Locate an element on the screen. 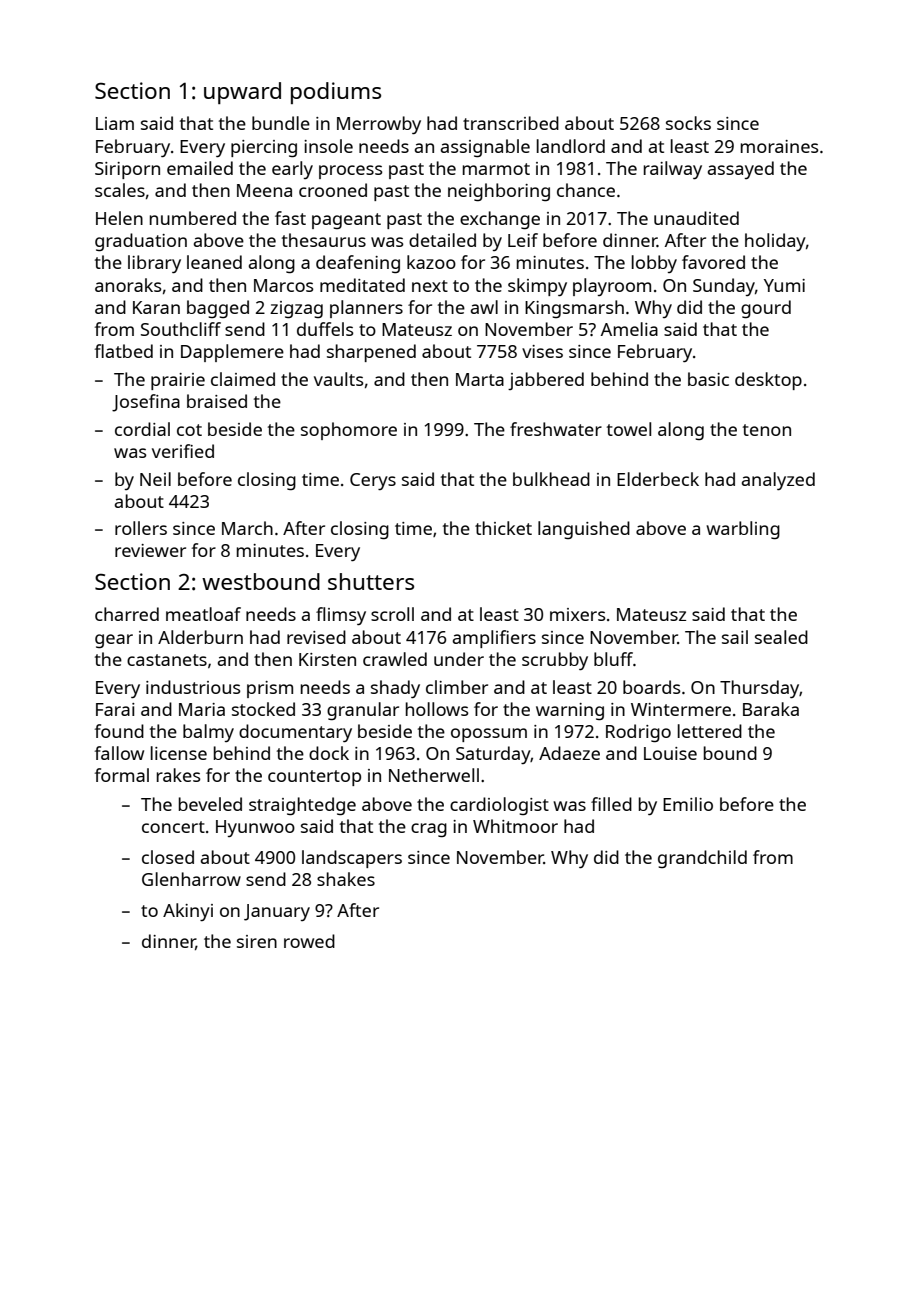 This screenshot has height=1314, width=924. bagged is located at coordinates (218, 309).
